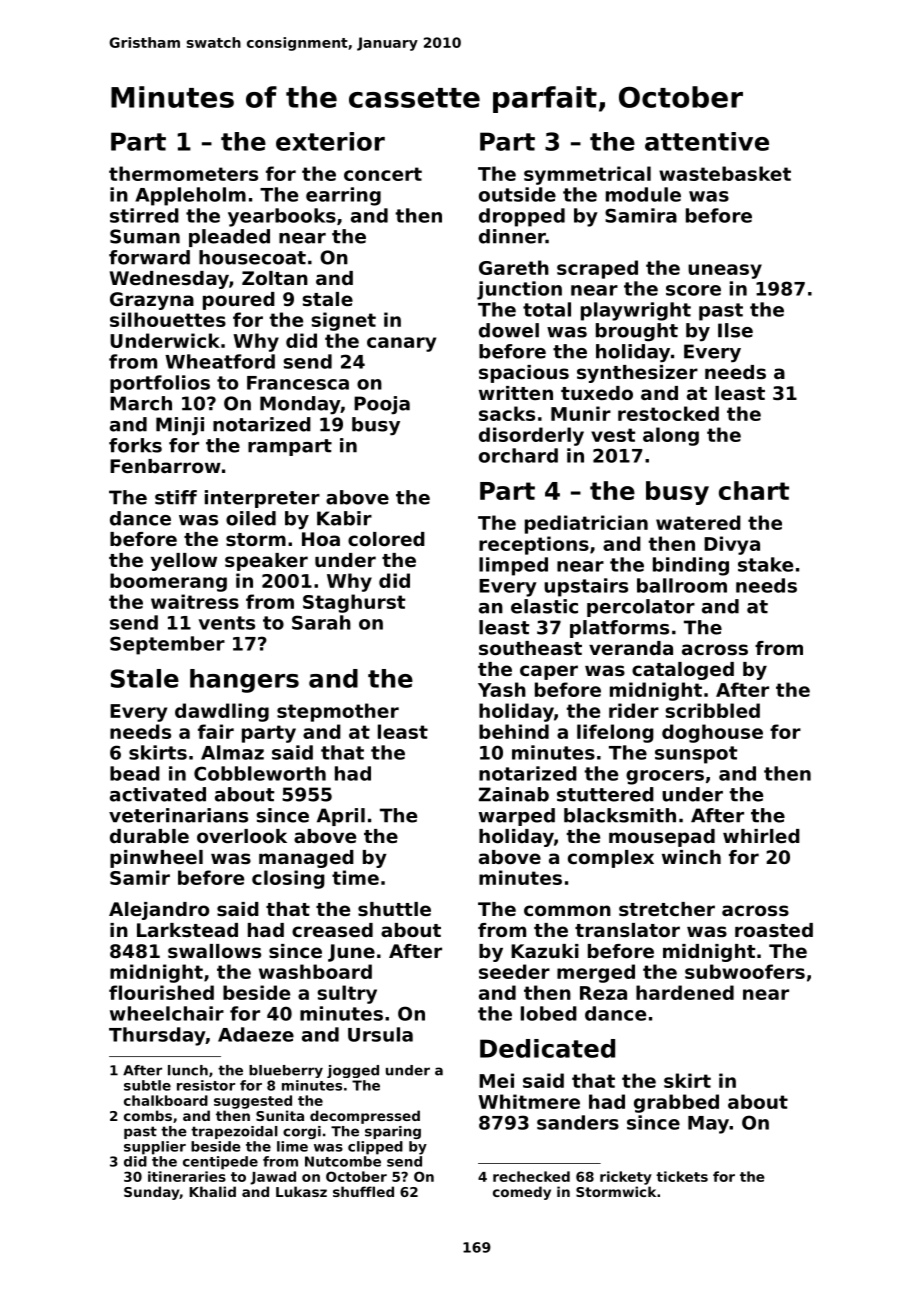 The image size is (924, 1308). Describe the element at coordinates (522, 1193) in the screenshot. I see `comedy` at that location.
